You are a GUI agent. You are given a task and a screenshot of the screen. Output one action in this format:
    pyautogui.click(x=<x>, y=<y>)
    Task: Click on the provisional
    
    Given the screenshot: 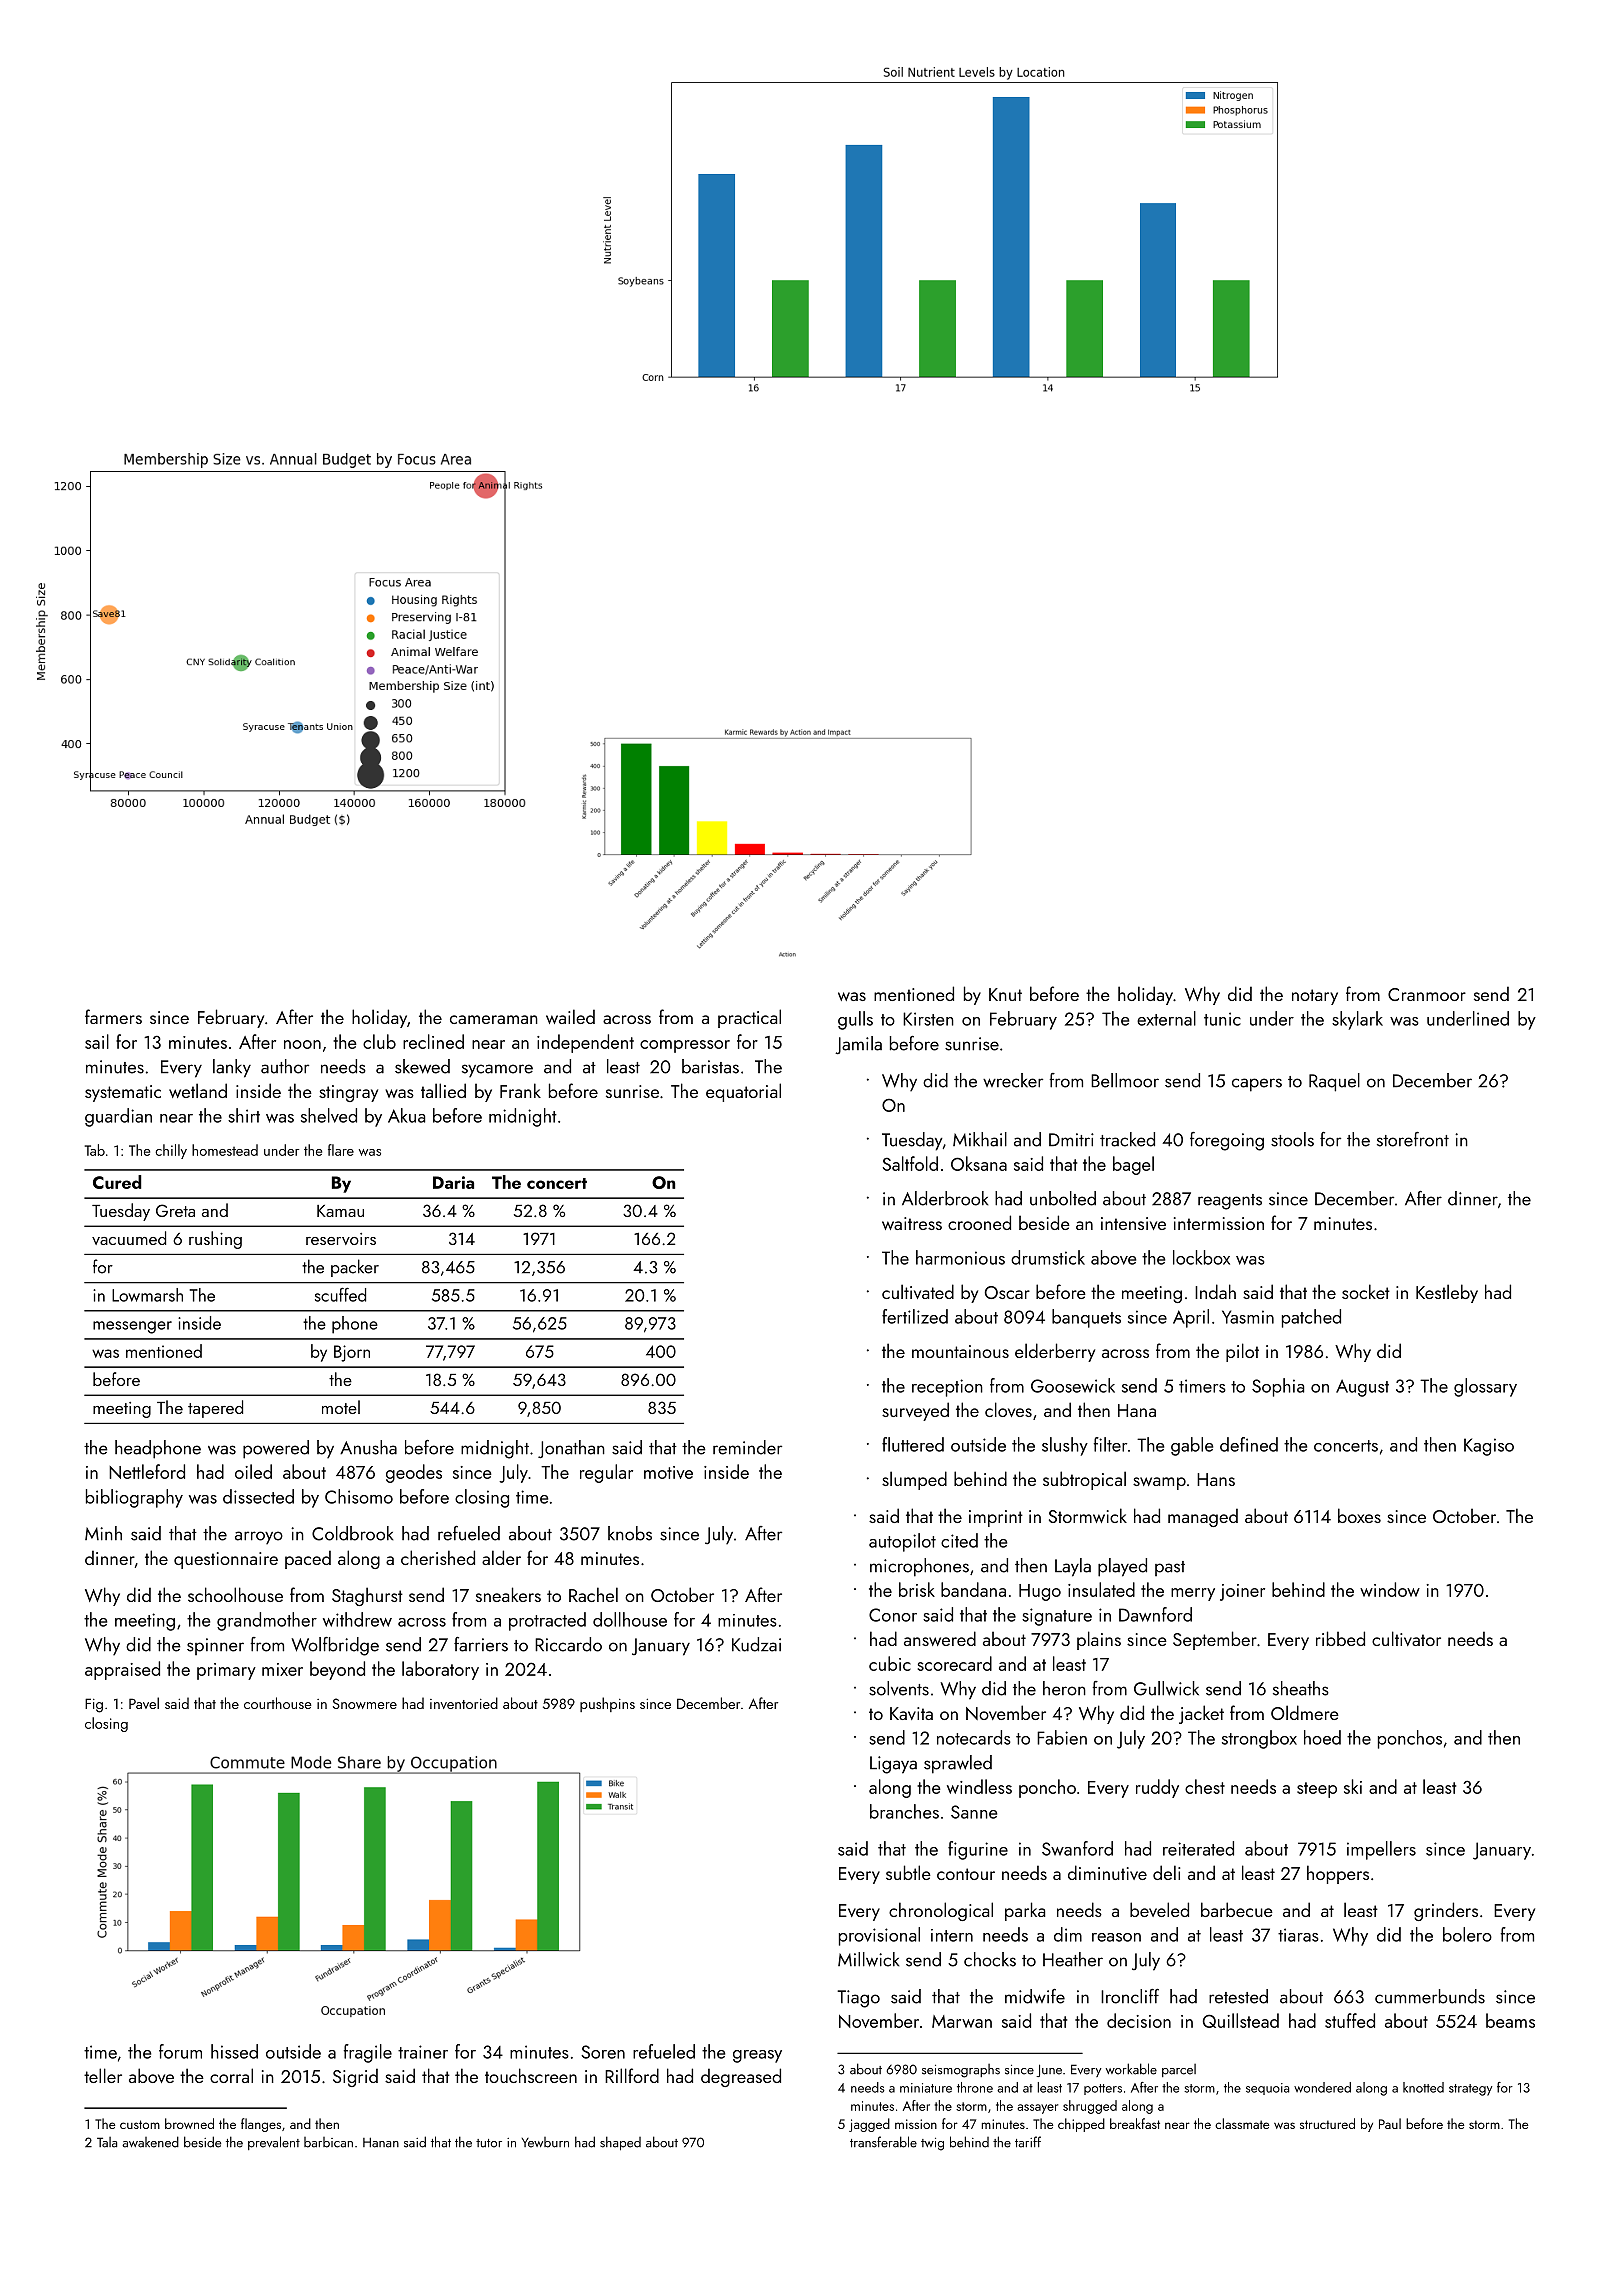 What is the action you would take?
    pyautogui.click(x=879, y=1936)
